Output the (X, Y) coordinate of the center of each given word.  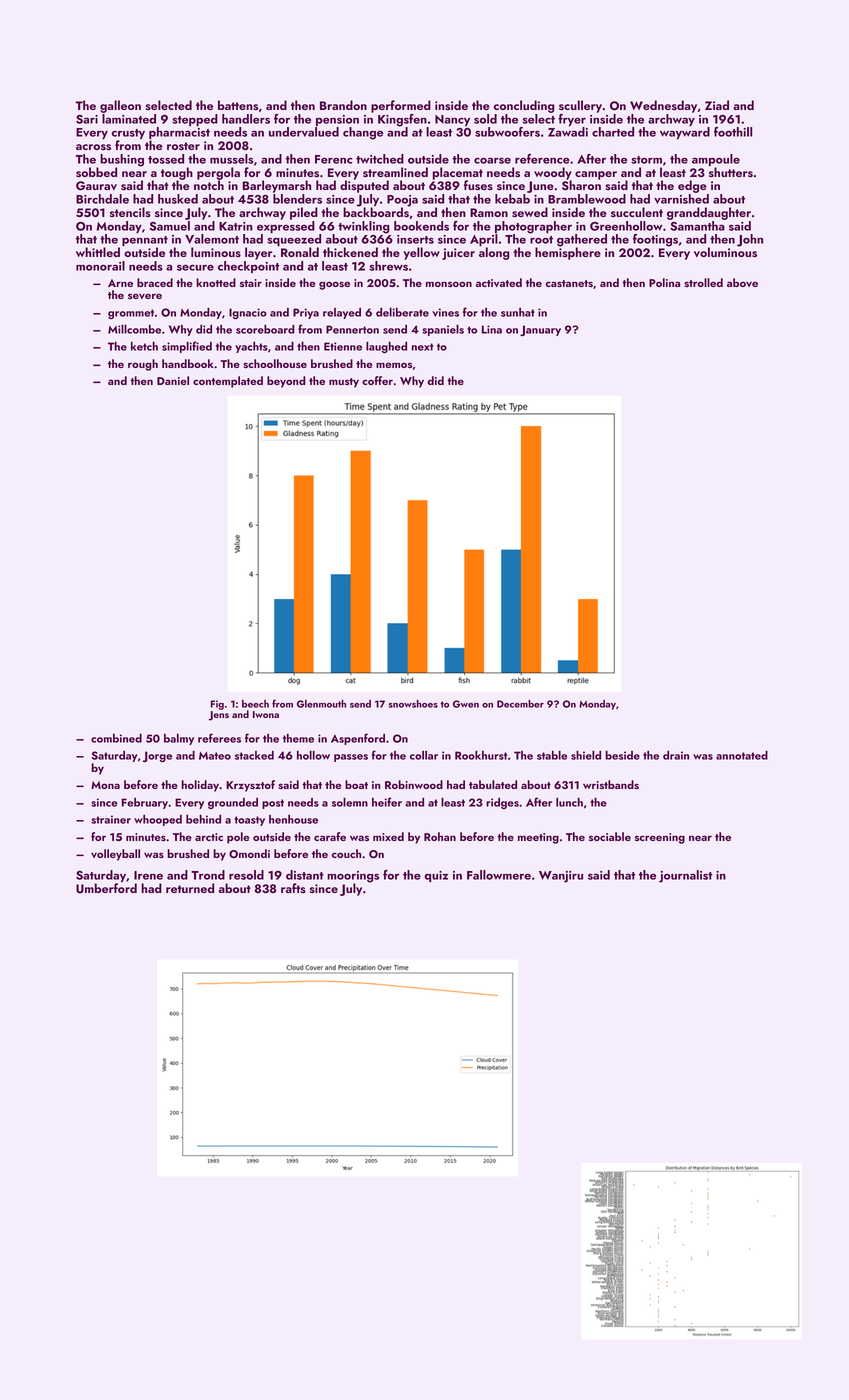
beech (255, 704)
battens (238, 105)
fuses (478, 185)
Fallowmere (499, 875)
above (742, 282)
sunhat (518, 312)
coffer (377, 380)
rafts (293, 888)
